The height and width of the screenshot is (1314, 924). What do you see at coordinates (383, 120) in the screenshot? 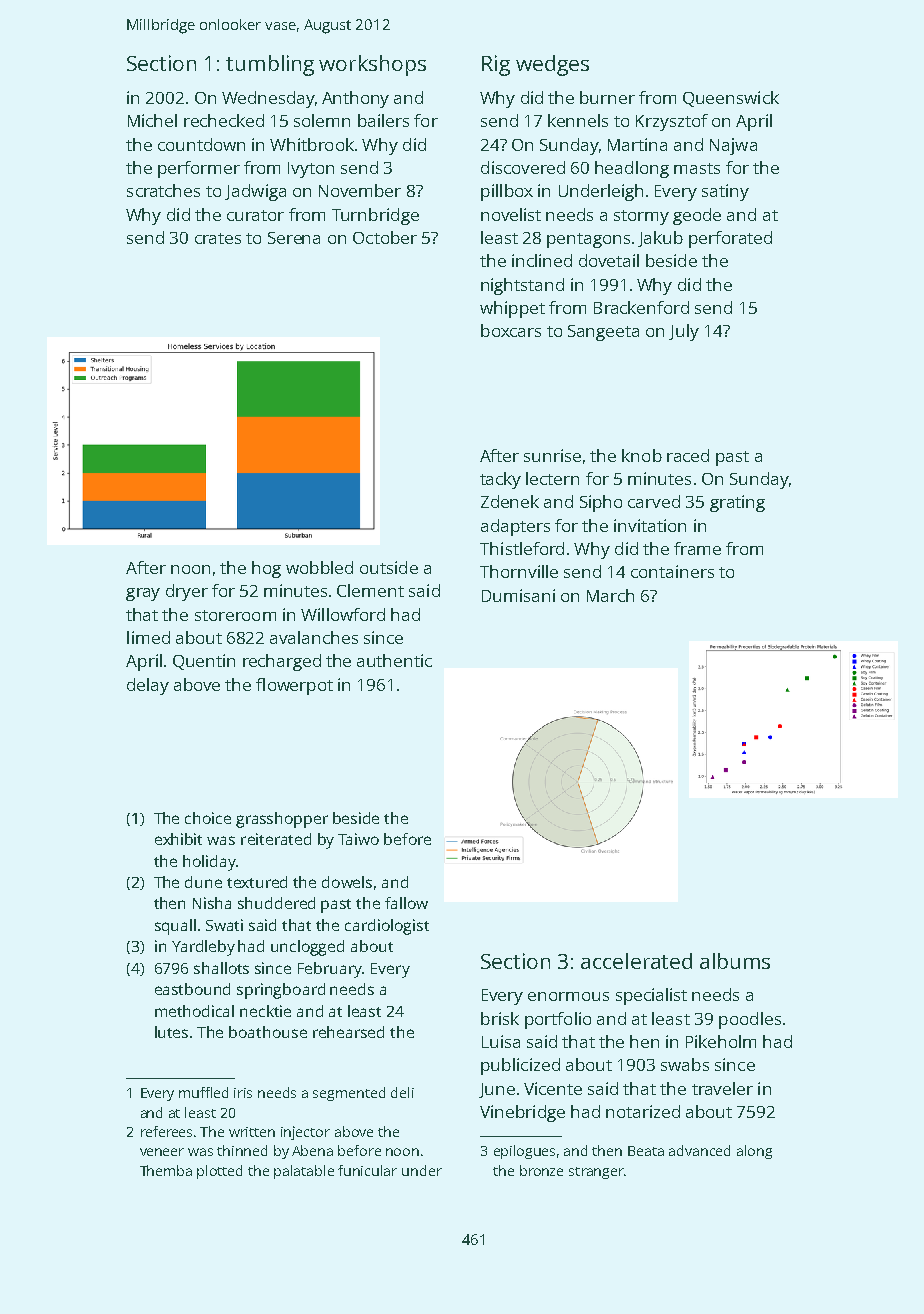
I see `bailers` at bounding box center [383, 120].
